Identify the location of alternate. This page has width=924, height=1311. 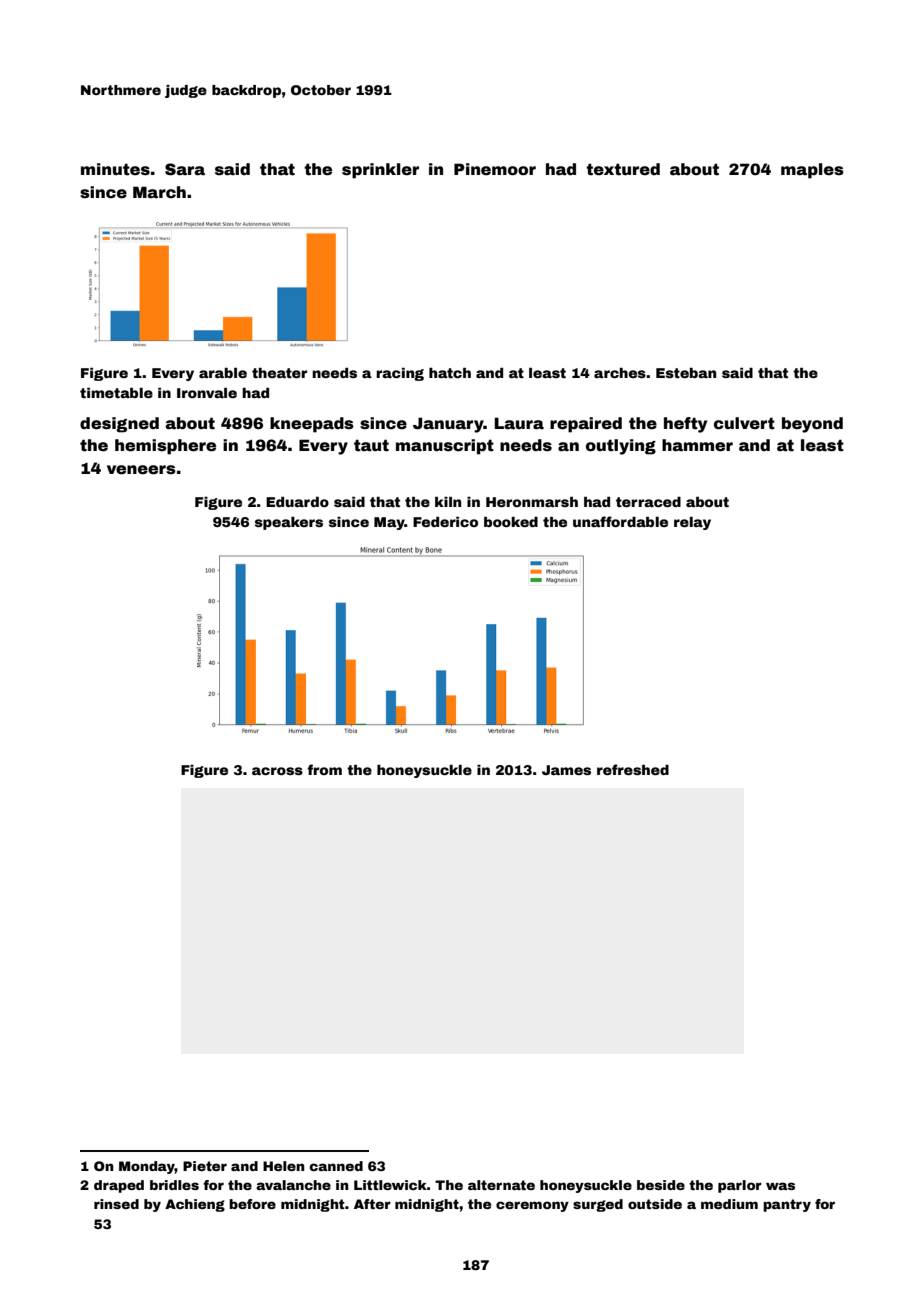
(501, 1185).
